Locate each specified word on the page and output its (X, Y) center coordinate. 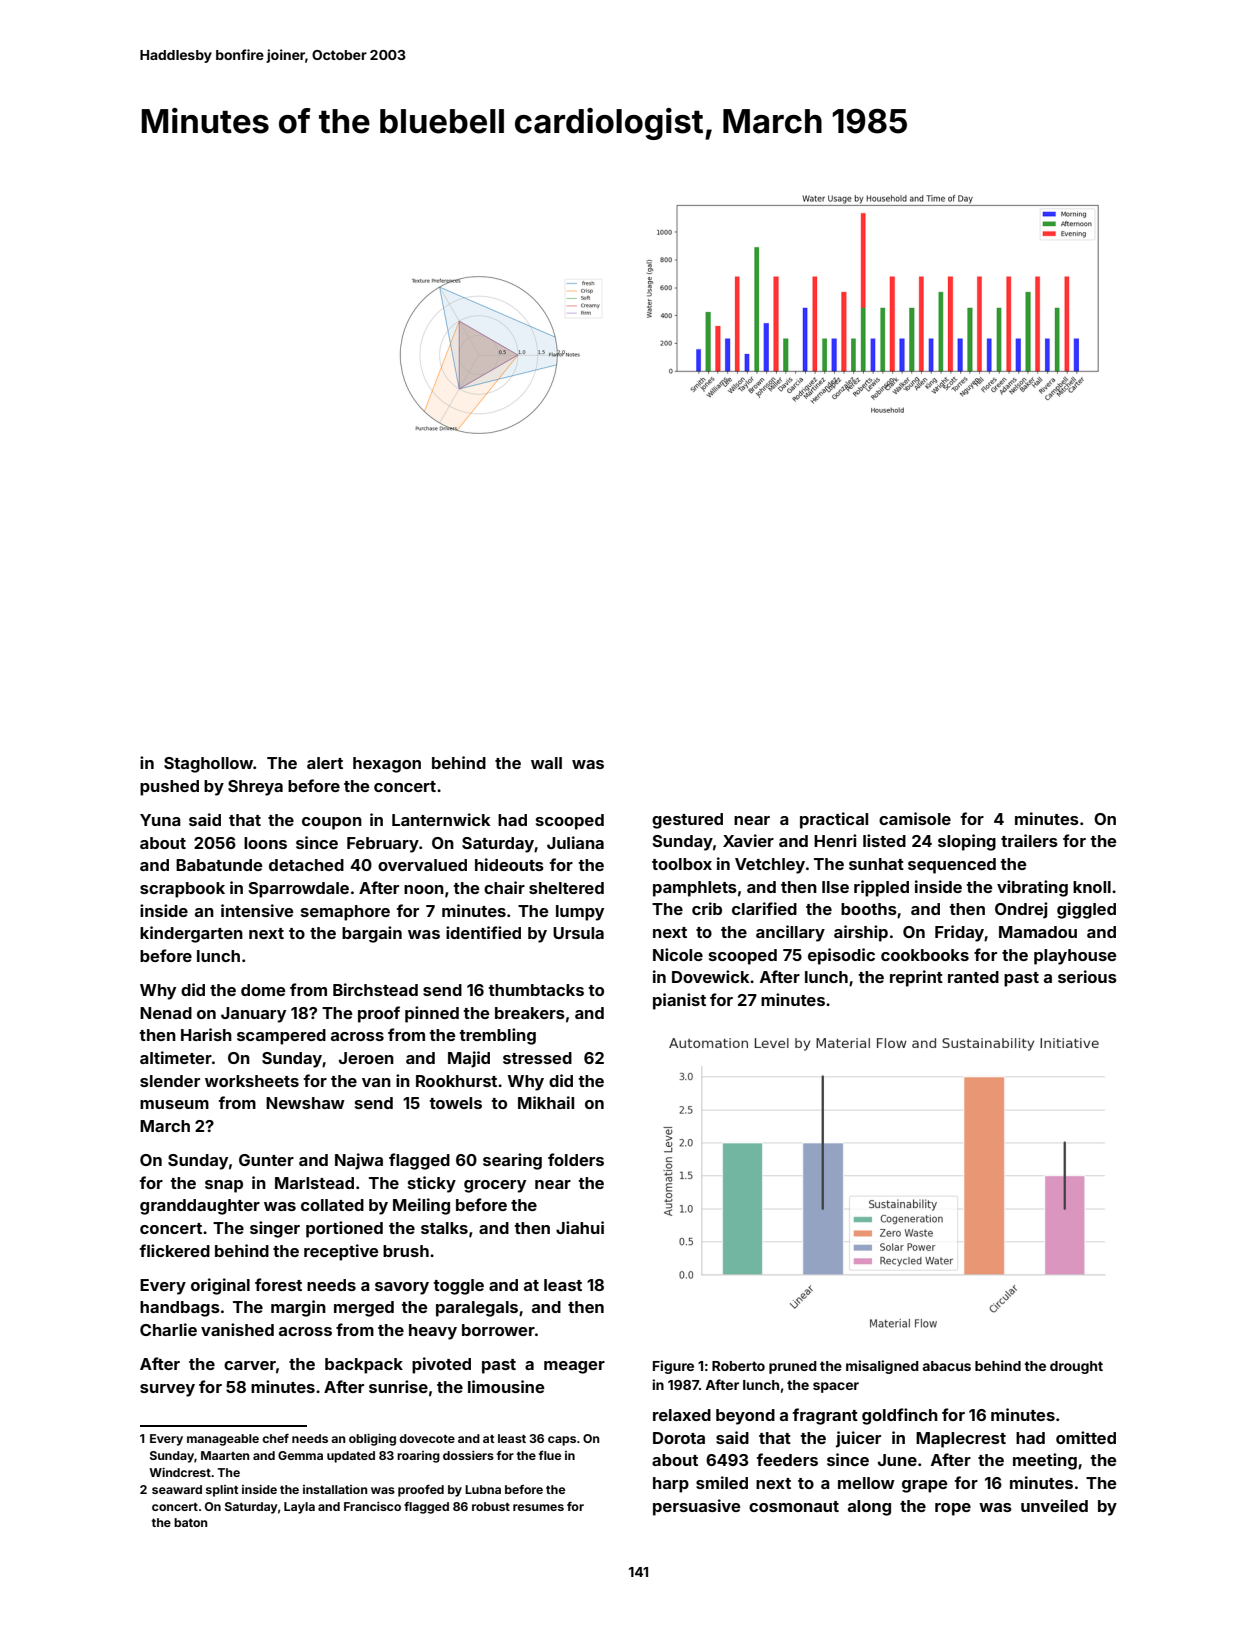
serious (1087, 976)
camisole (915, 818)
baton (190, 1522)
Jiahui (580, 1227)
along (869, 1508)
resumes (538, 1507)
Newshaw (305, 1103)
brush (406, 1251)
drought (1076, 1367)
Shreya (255, 788)
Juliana (575, 842)
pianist (679, 1001)
